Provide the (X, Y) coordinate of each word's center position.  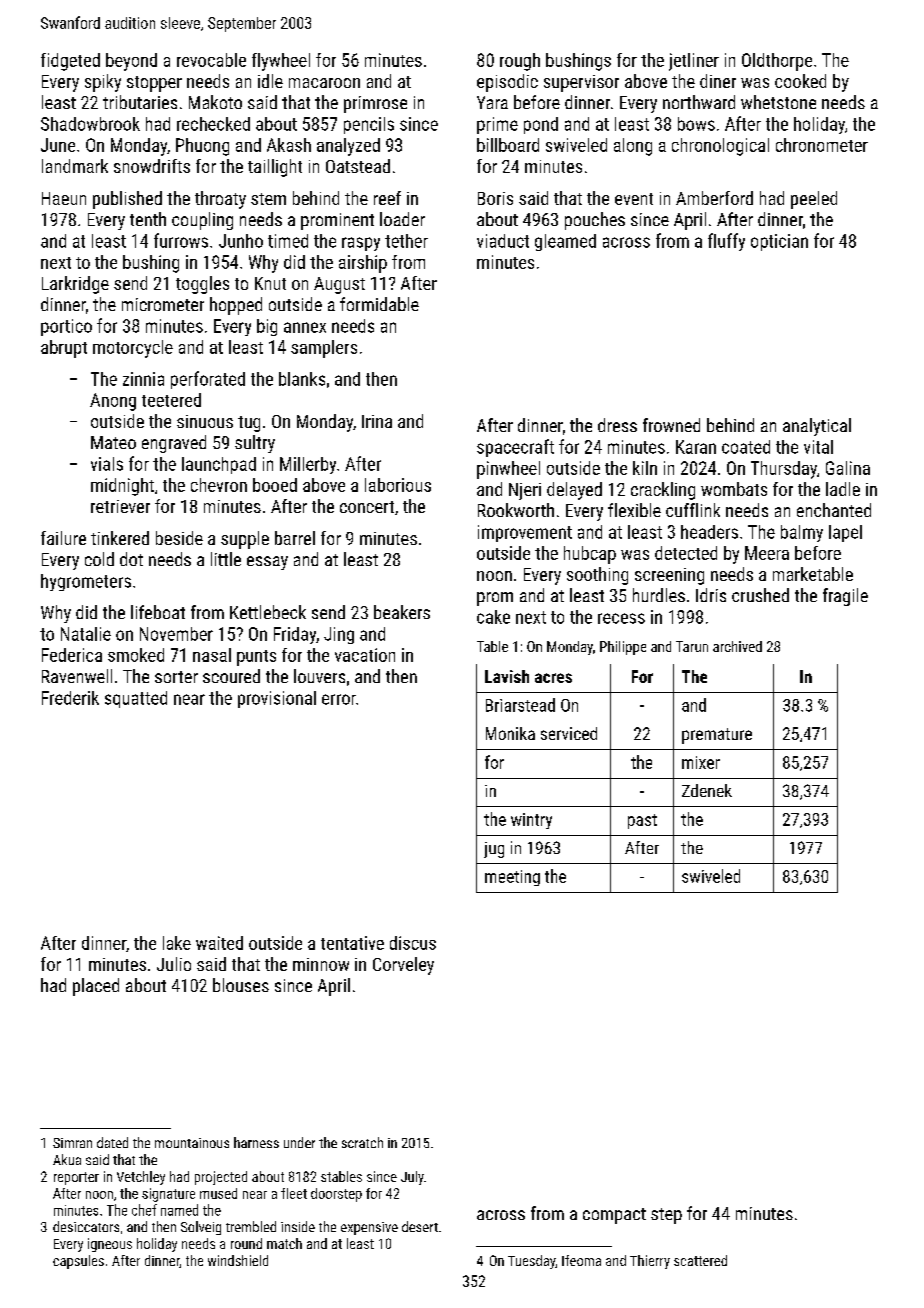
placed (96, 987)
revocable (211, 60)
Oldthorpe (777, 62)
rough (520, 62)
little (226, 559)
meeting (512, 878)
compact (614, 1216)
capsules (78, 1262)
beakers (402, 612)
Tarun (692, 646)
